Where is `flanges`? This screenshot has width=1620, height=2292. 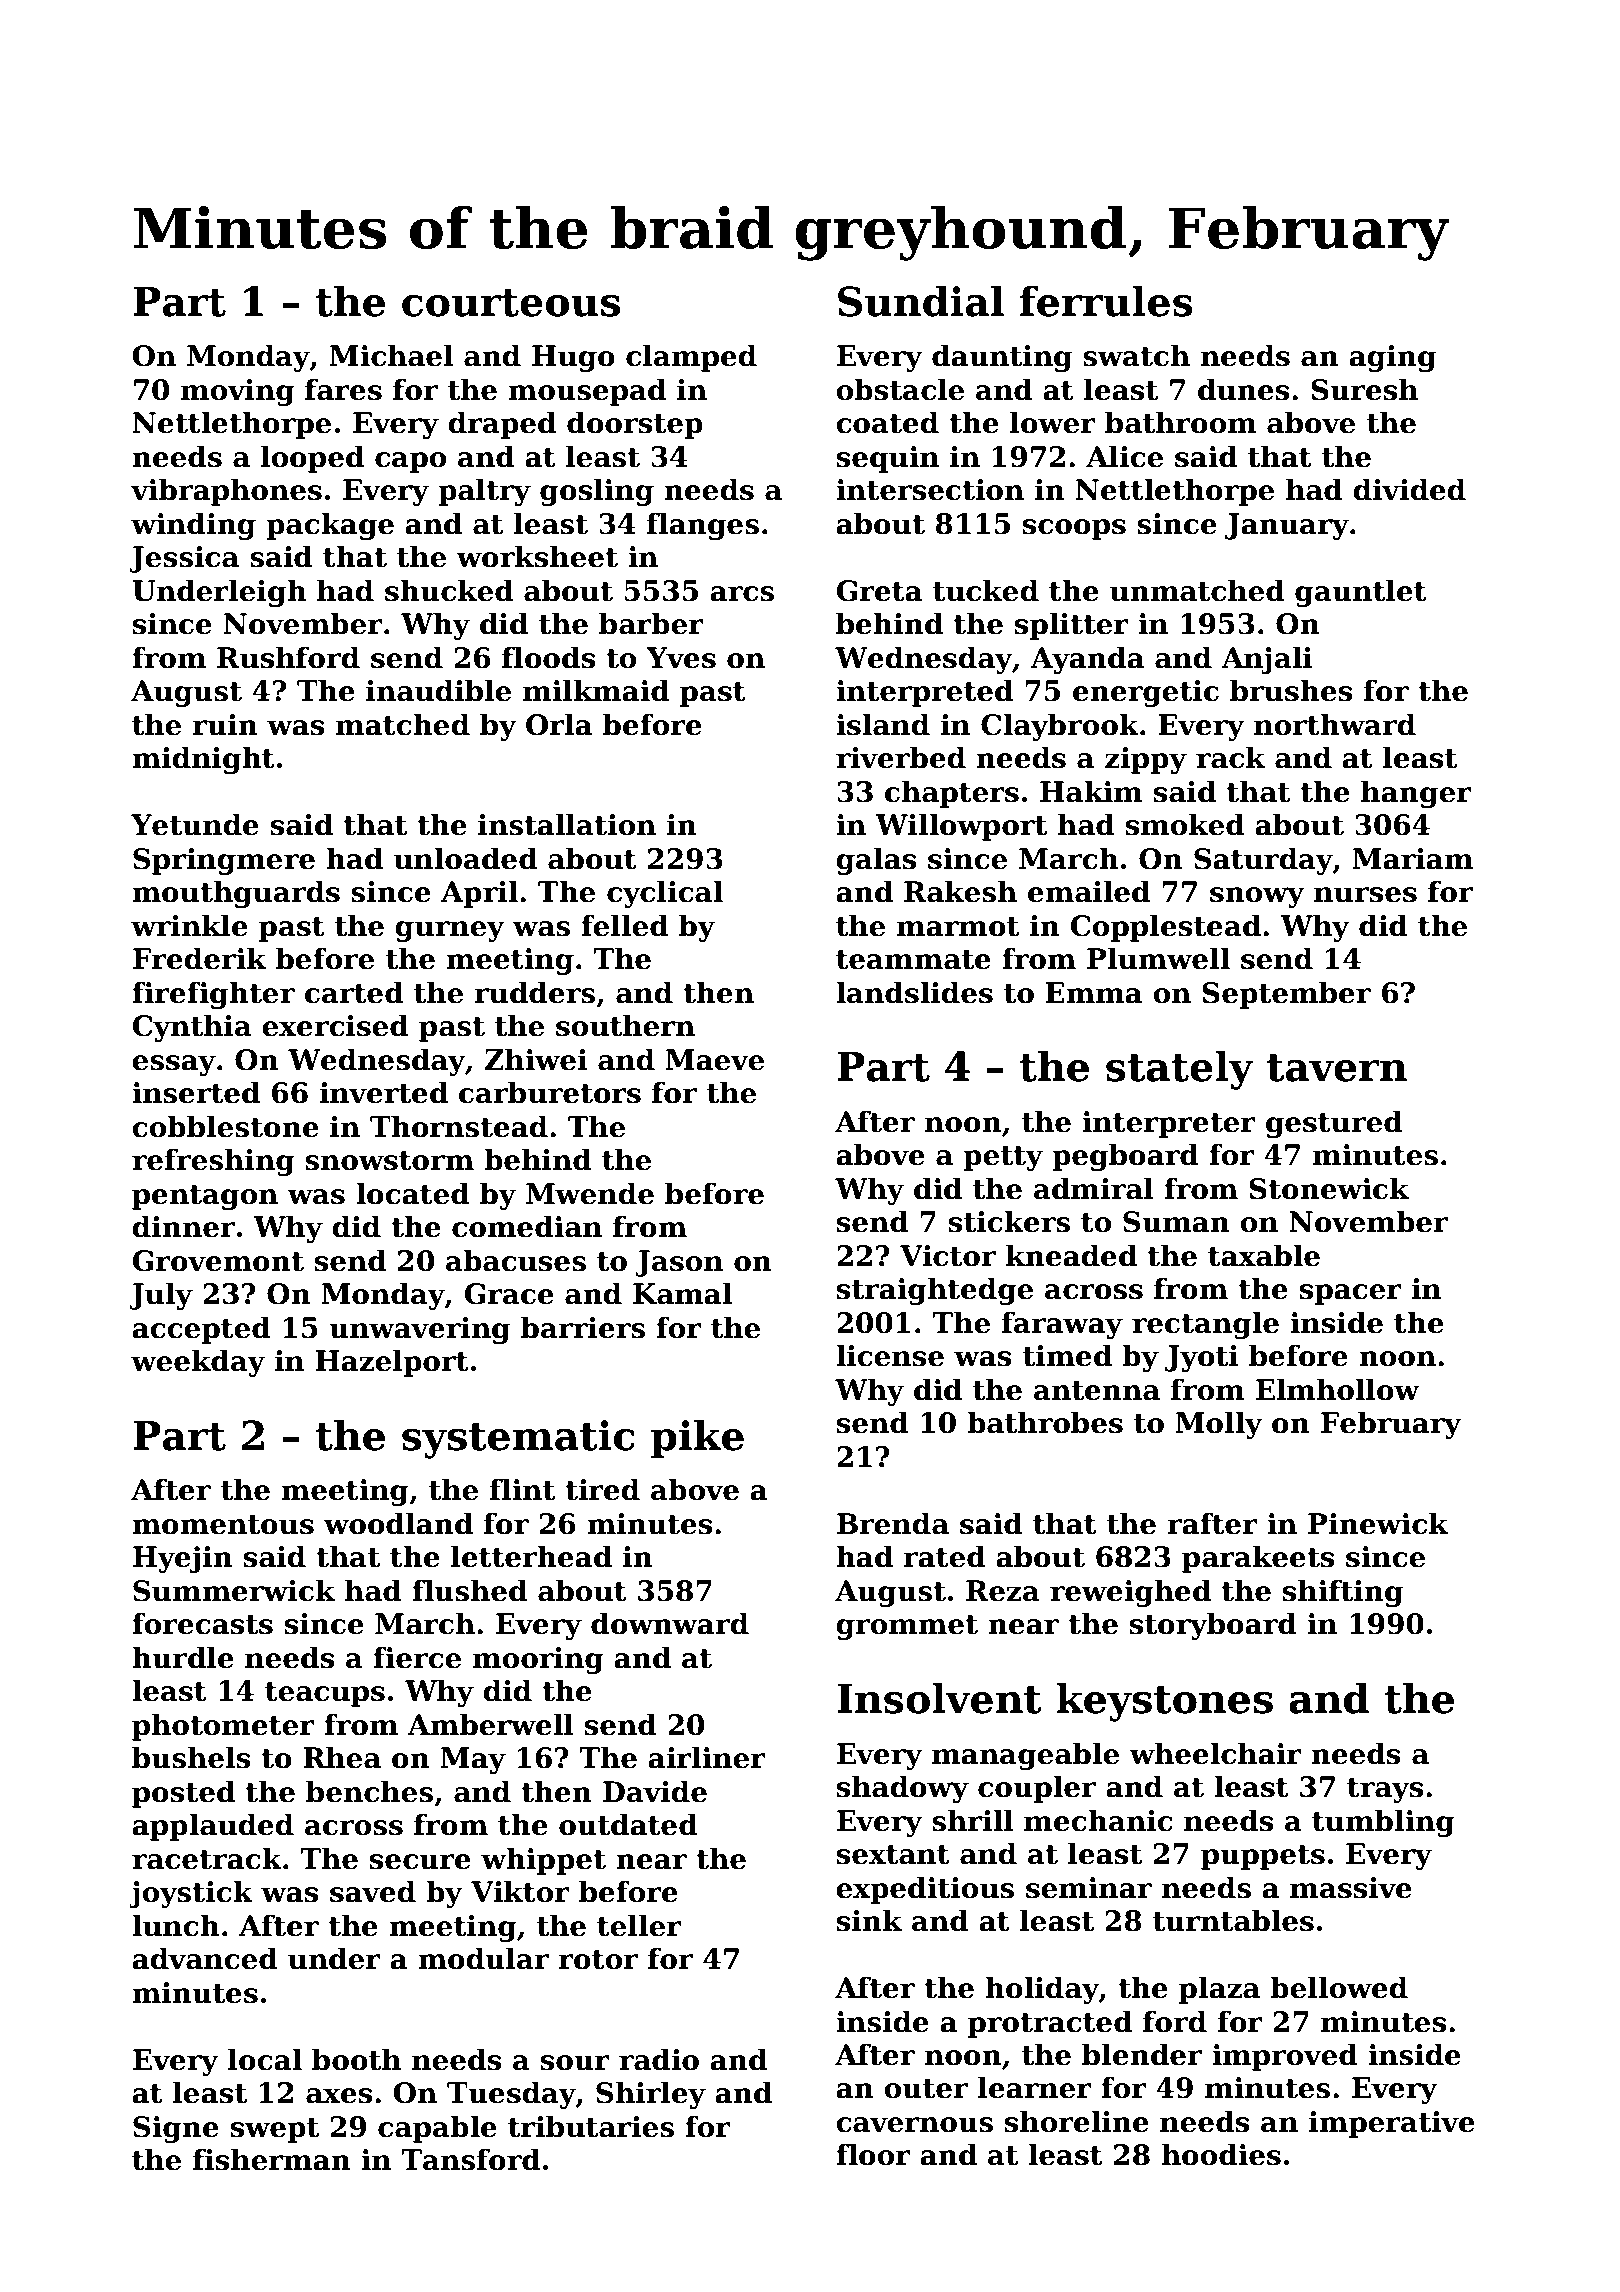 flanges is located at coordinates (703, 526).
